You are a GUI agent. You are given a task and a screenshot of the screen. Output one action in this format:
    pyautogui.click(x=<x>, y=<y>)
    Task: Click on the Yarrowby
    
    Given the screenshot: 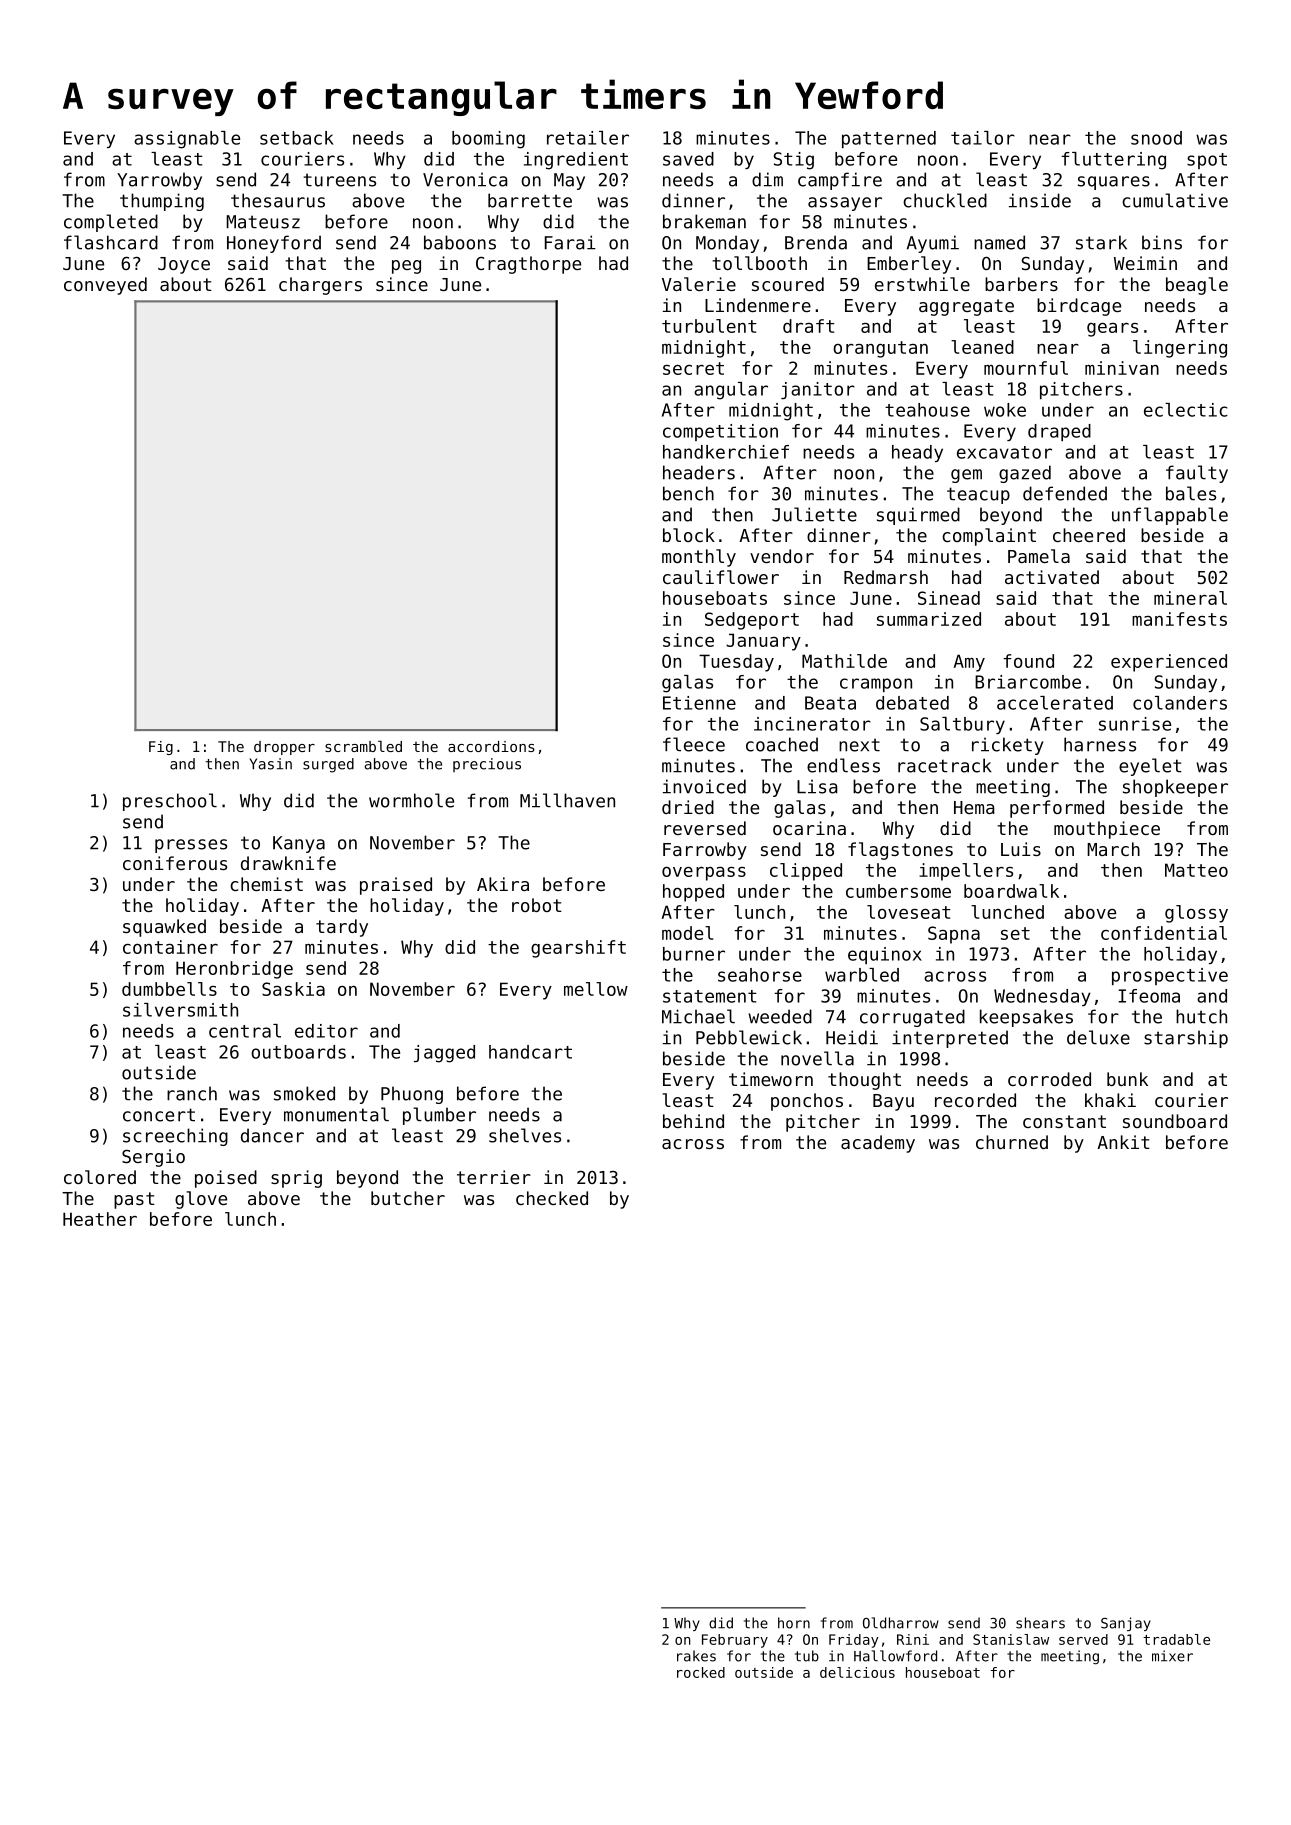 What is the action you would take?
    pyautogui.click(x=159, y=181)
